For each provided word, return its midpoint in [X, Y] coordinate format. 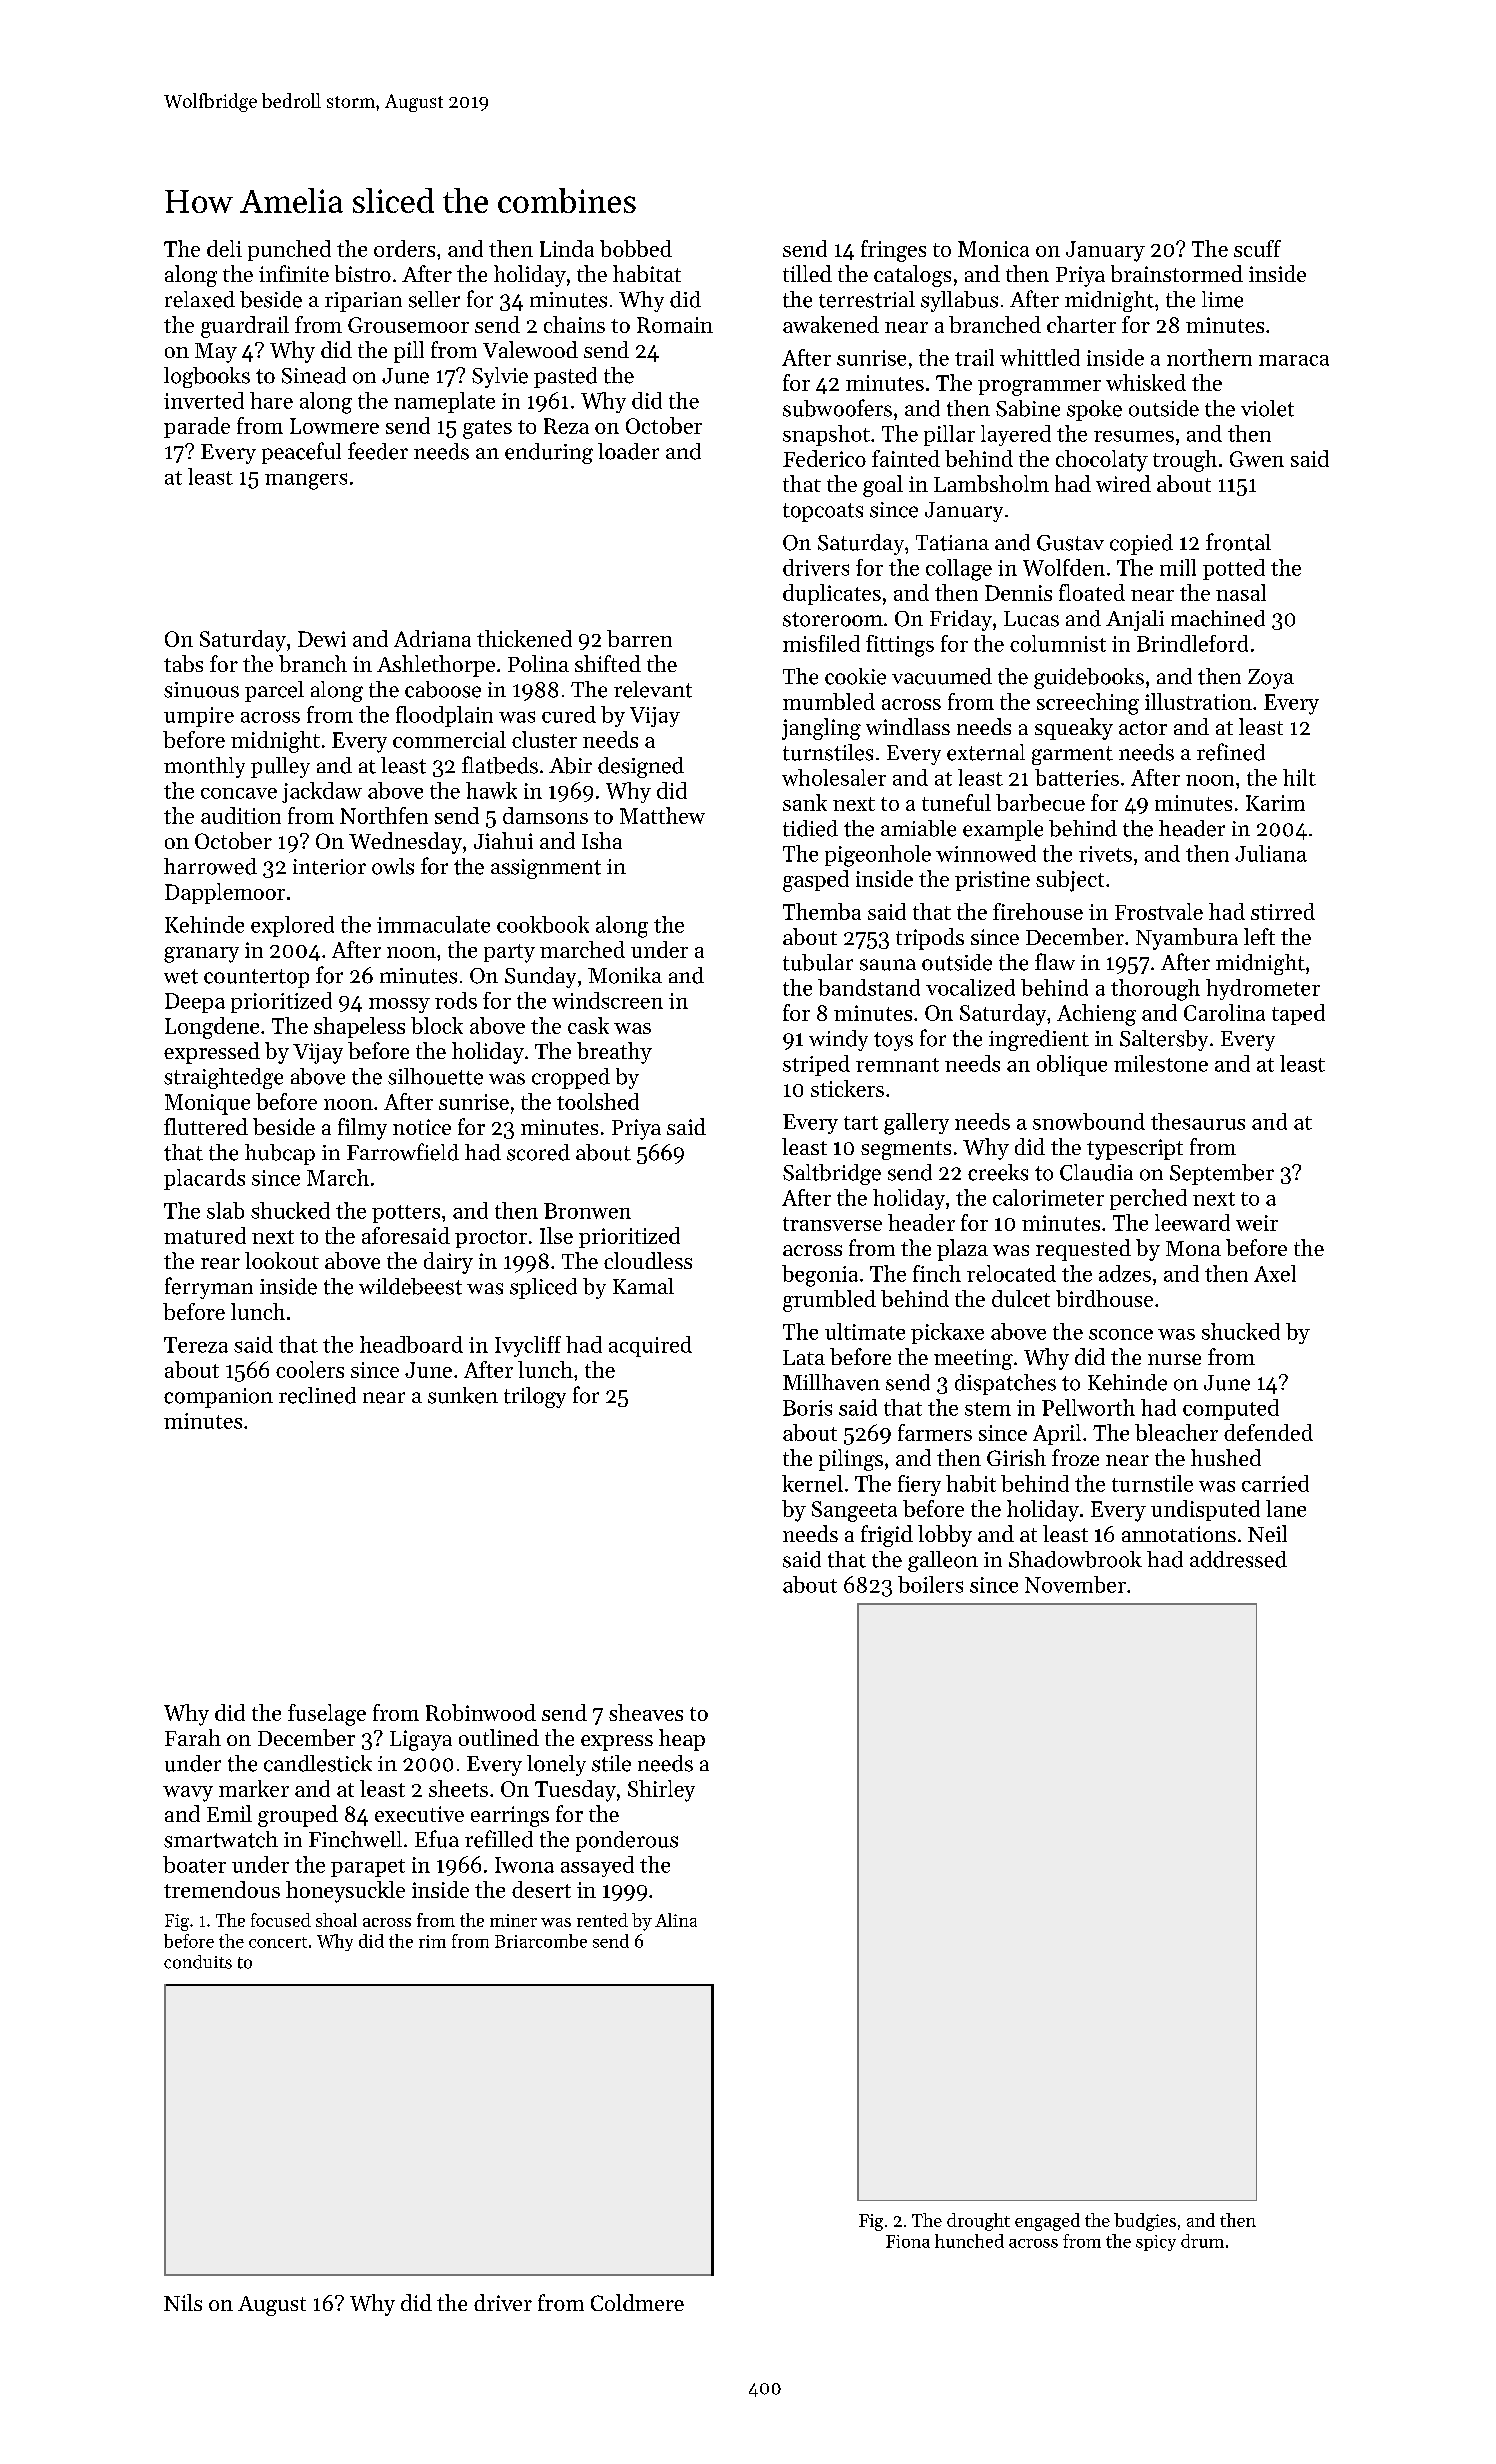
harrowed [210, 866]
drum [1202, 2241]
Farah [193, 1737]
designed [641, 767]
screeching [1088, 704]
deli [224, 248]
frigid [887, 1536]
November [1075, 1584]
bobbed [636, 248]
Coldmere [637, 2302]
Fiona [908, 2241]
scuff [1257, 248]
